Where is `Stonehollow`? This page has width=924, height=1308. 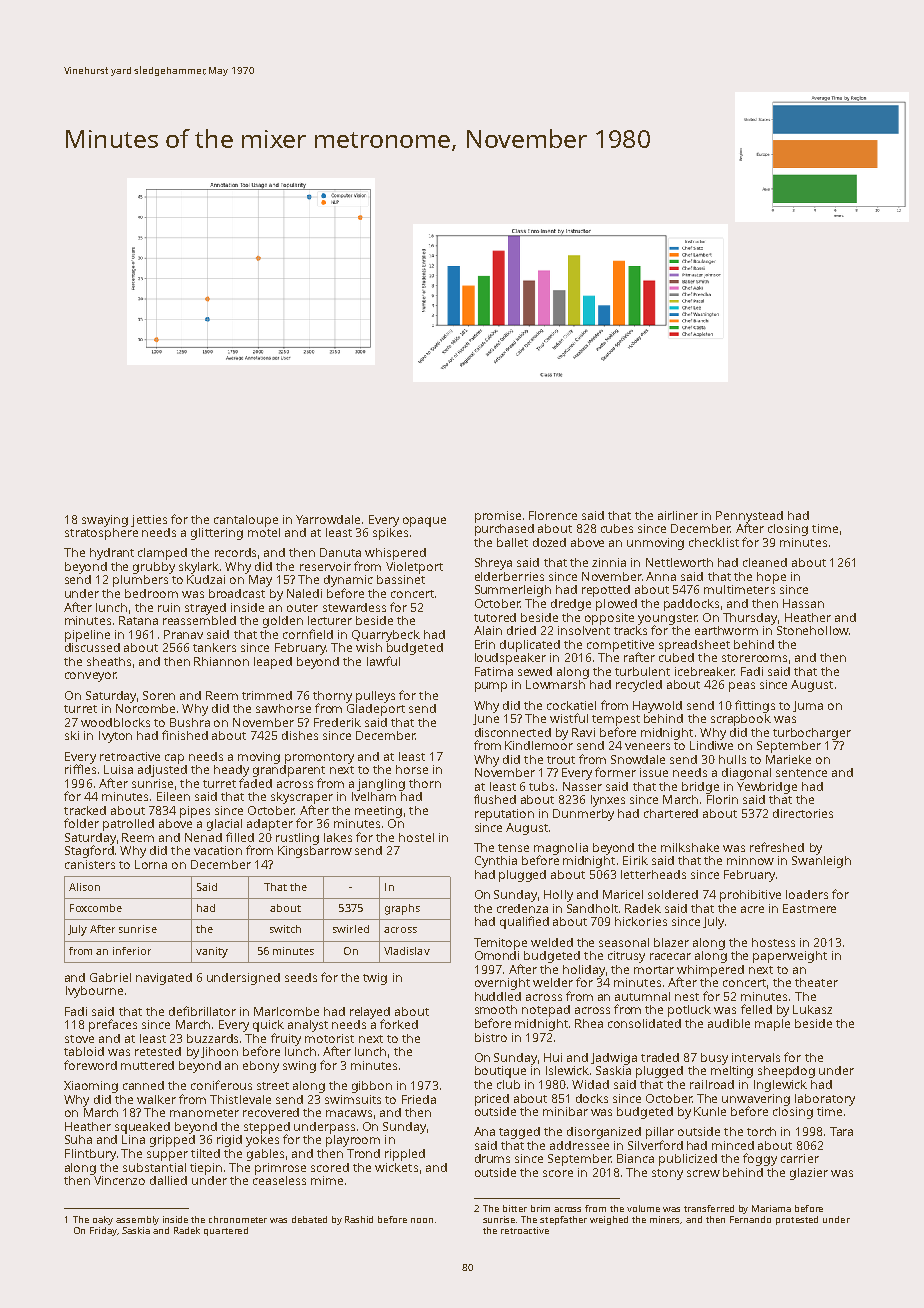 Stonehollow is located at coordinates (813, 630).
